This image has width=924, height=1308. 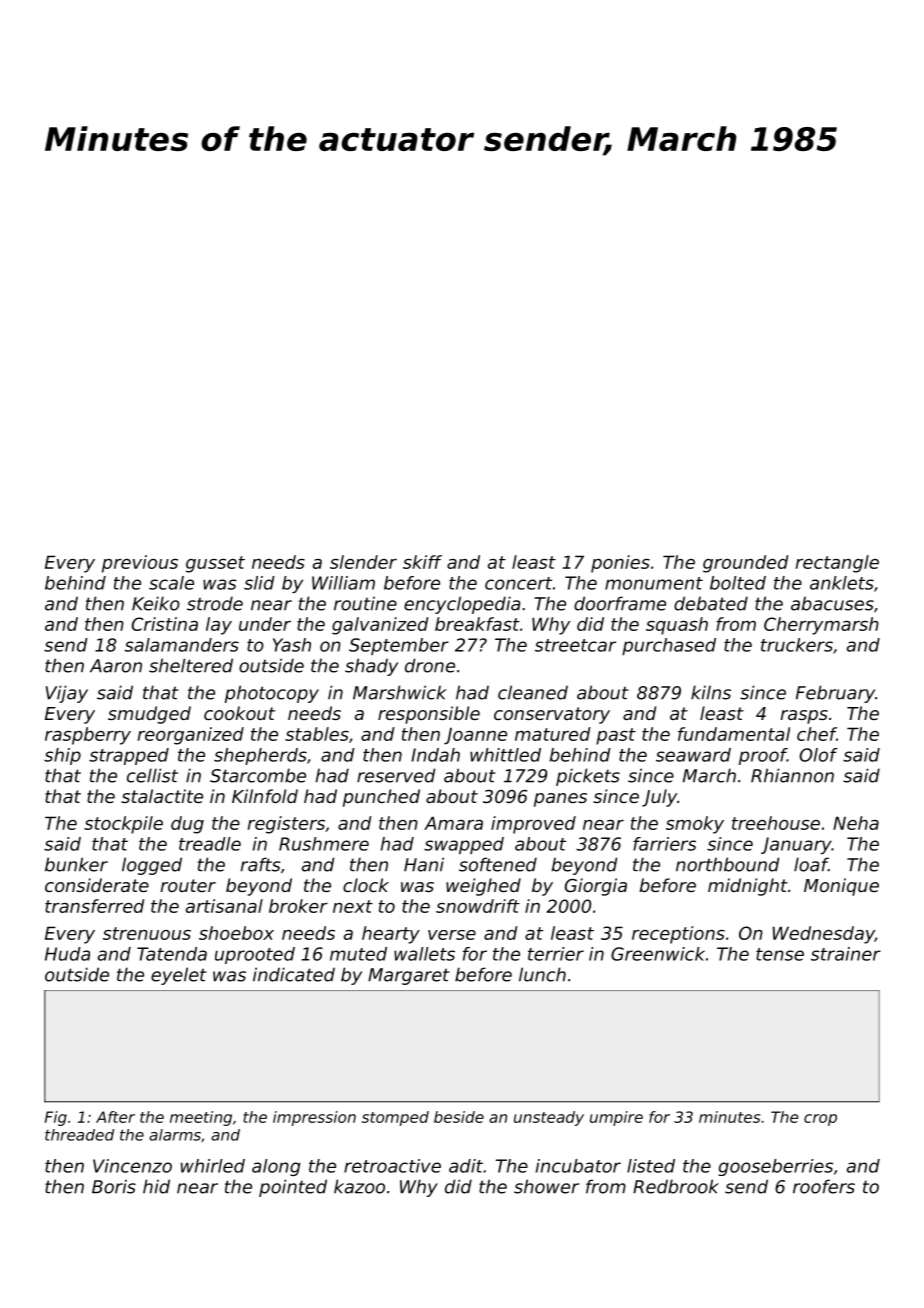 What do you see at coordinates (156, 1186) in the image?
I see `hid` at bounding box center [156, 1186].
